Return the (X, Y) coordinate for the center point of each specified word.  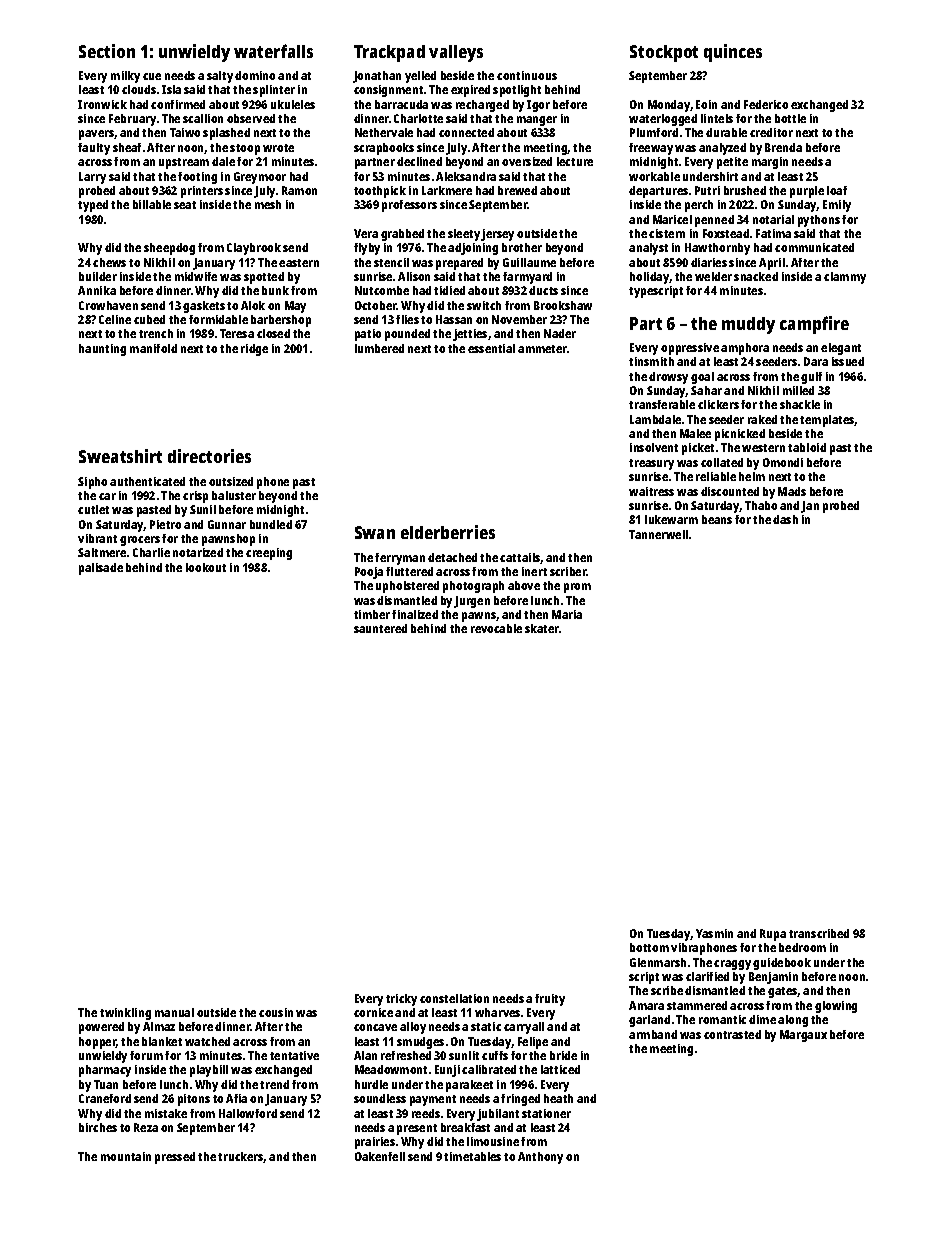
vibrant (97, 538)
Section (107, 51)
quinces (733, 53)
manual (174, 1012)
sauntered (380, 628)
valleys (456, 53)
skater (542, 628)
